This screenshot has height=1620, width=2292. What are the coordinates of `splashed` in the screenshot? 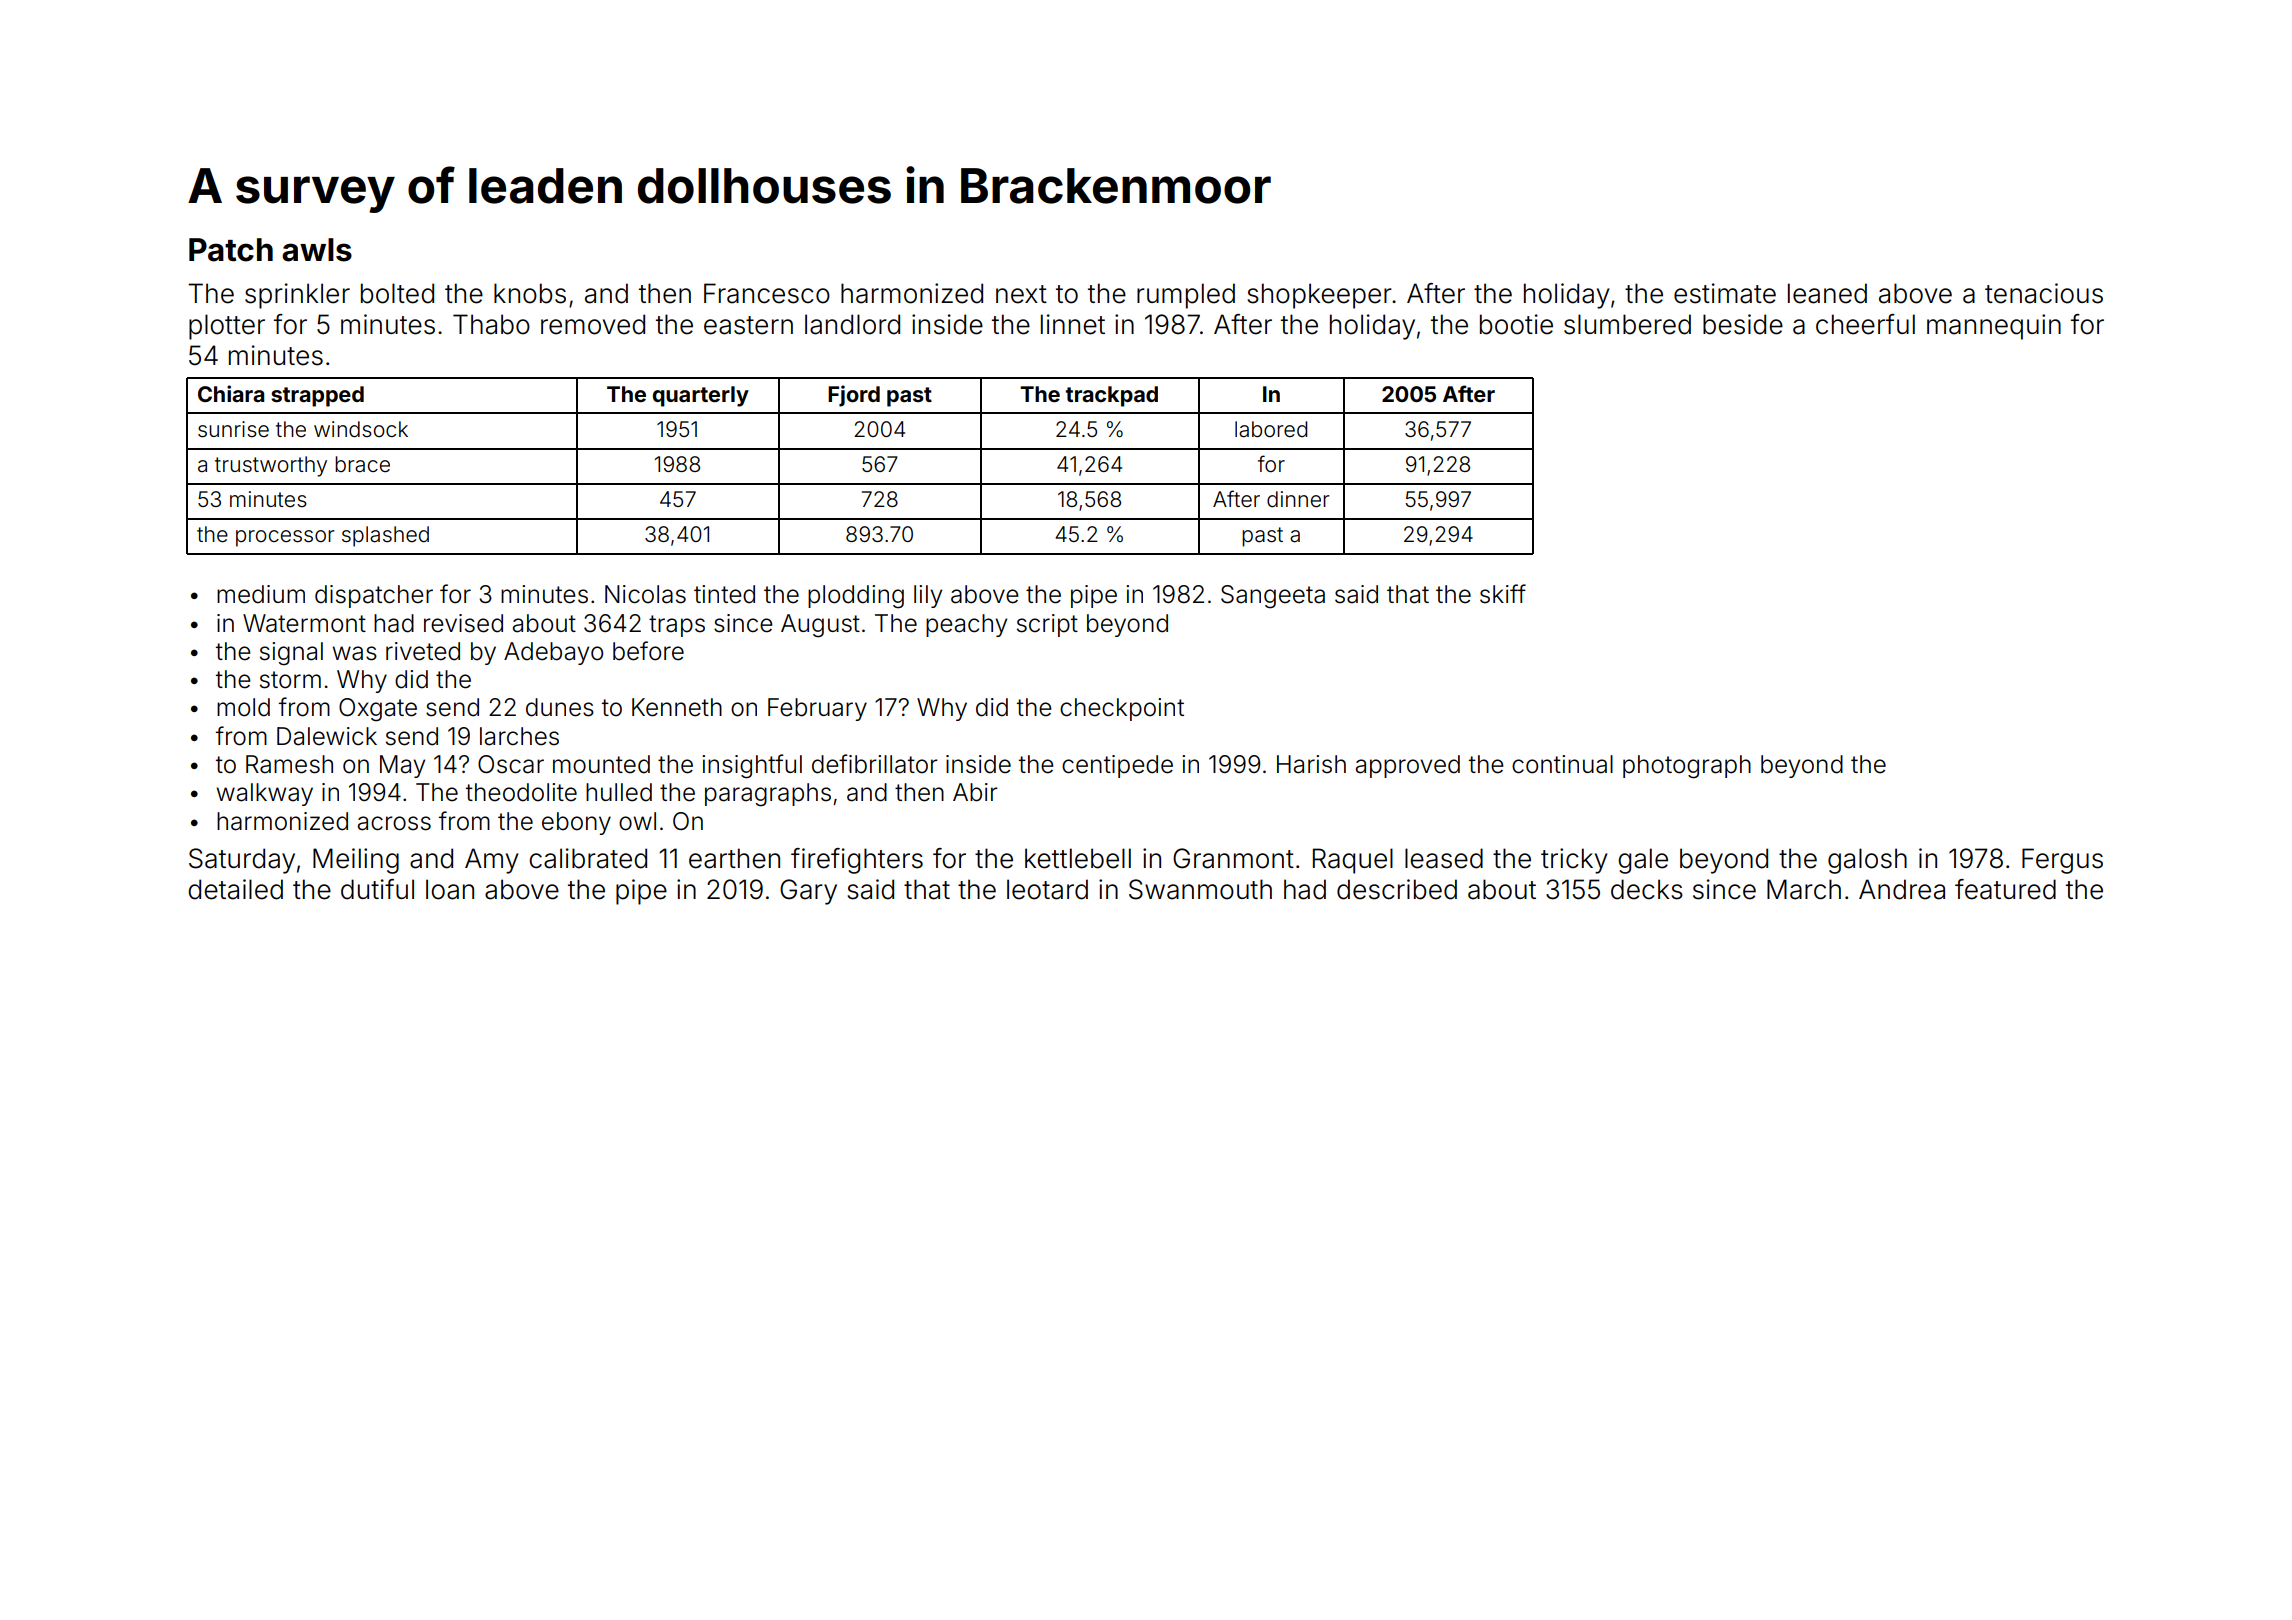 It's located at (385, 536).
